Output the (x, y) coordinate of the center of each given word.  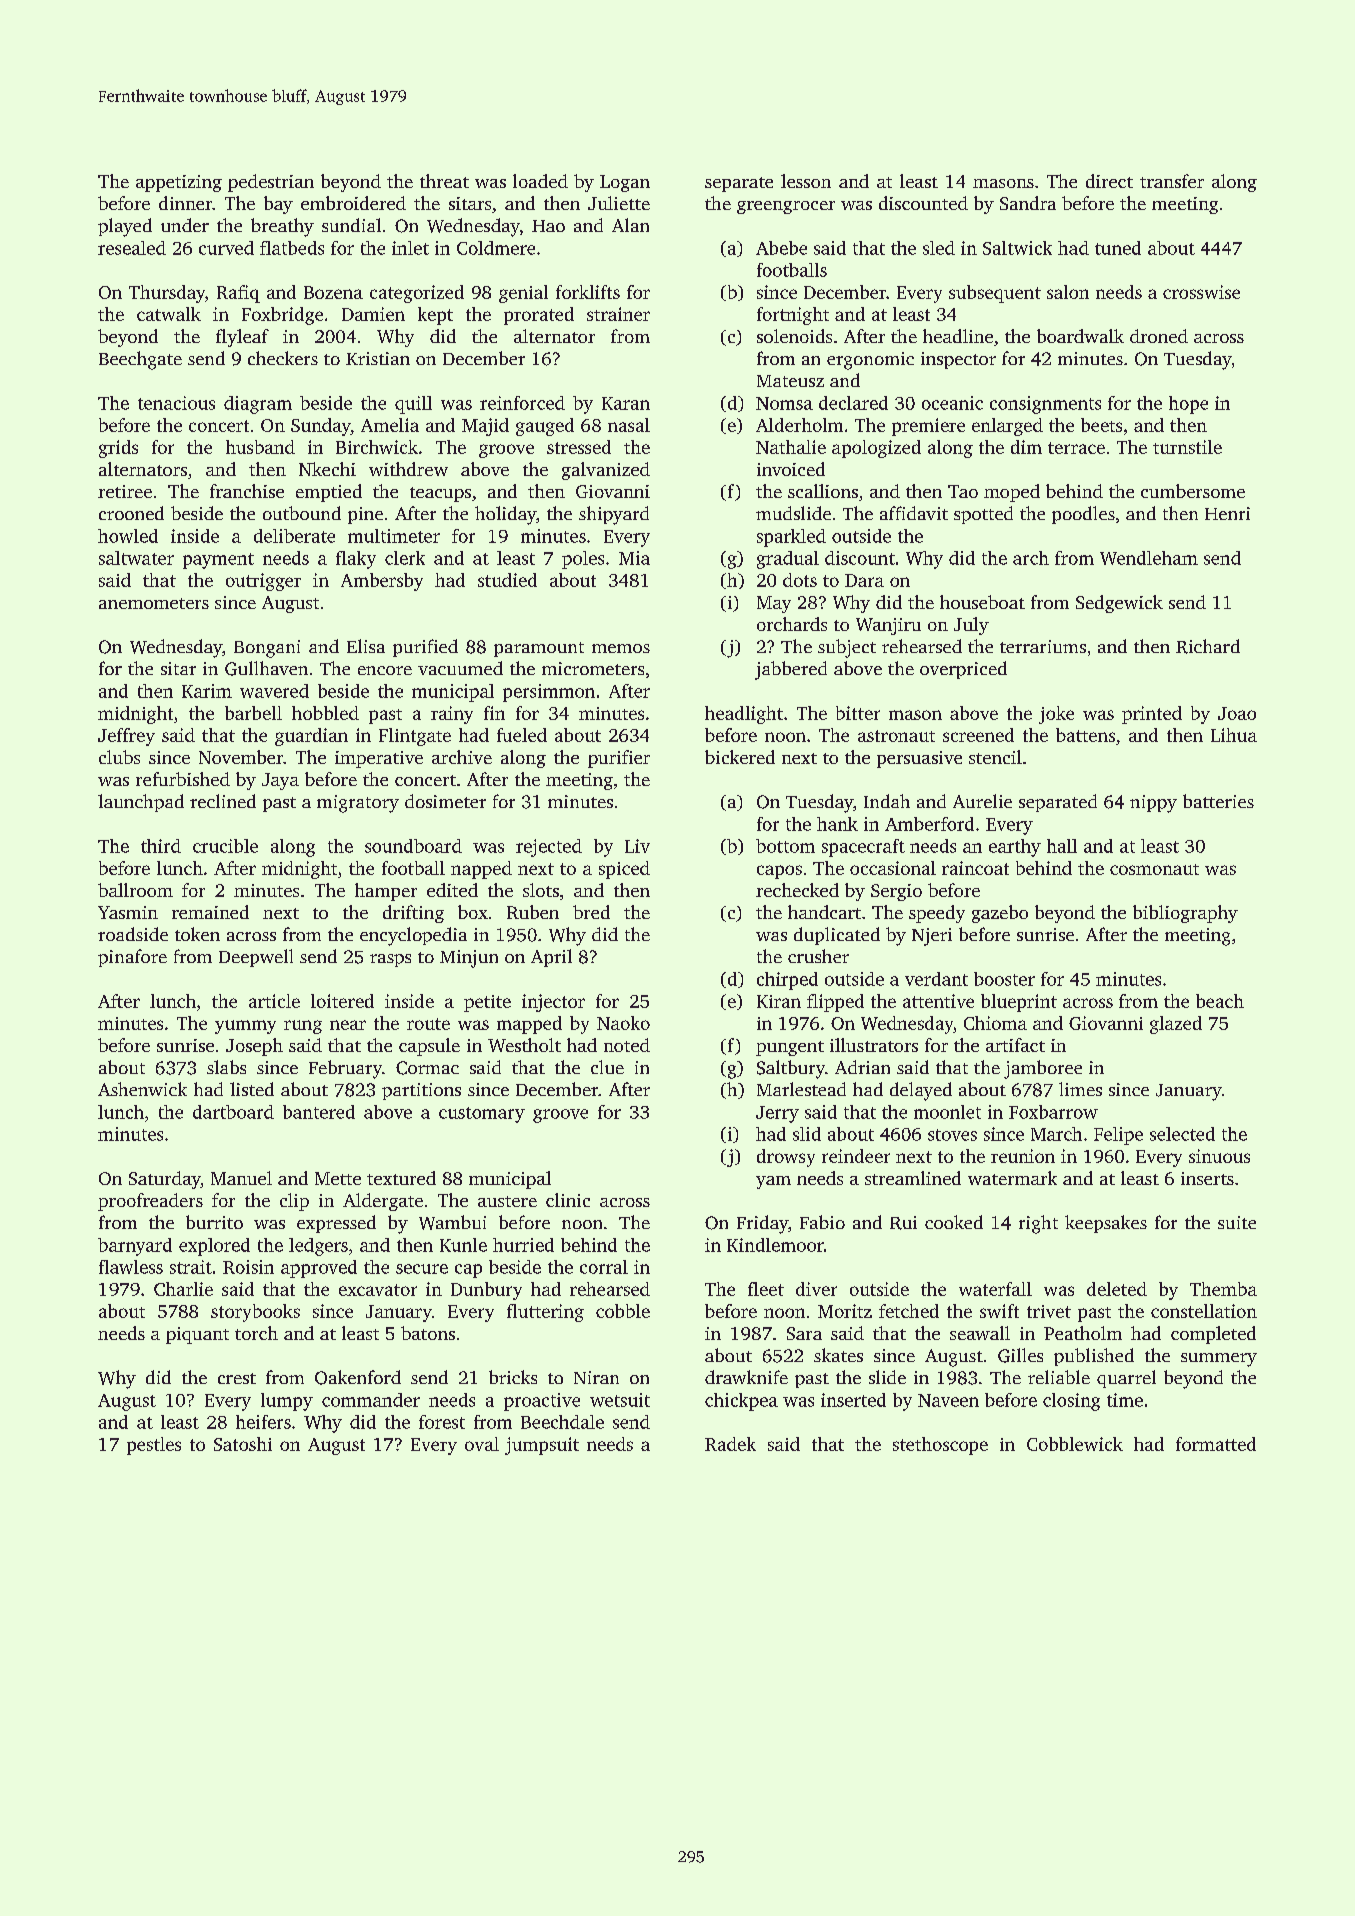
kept (435, 316)
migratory (358, 804)
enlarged (1007, 427)
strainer (618, 314)
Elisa (366, 646)
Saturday (165, 1180)
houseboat (982, 602)
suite (1237, 1222)
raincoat (975, 868)
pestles (154, 1446)
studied (507, 580)
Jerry (777, 1114)
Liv (637, 846)
